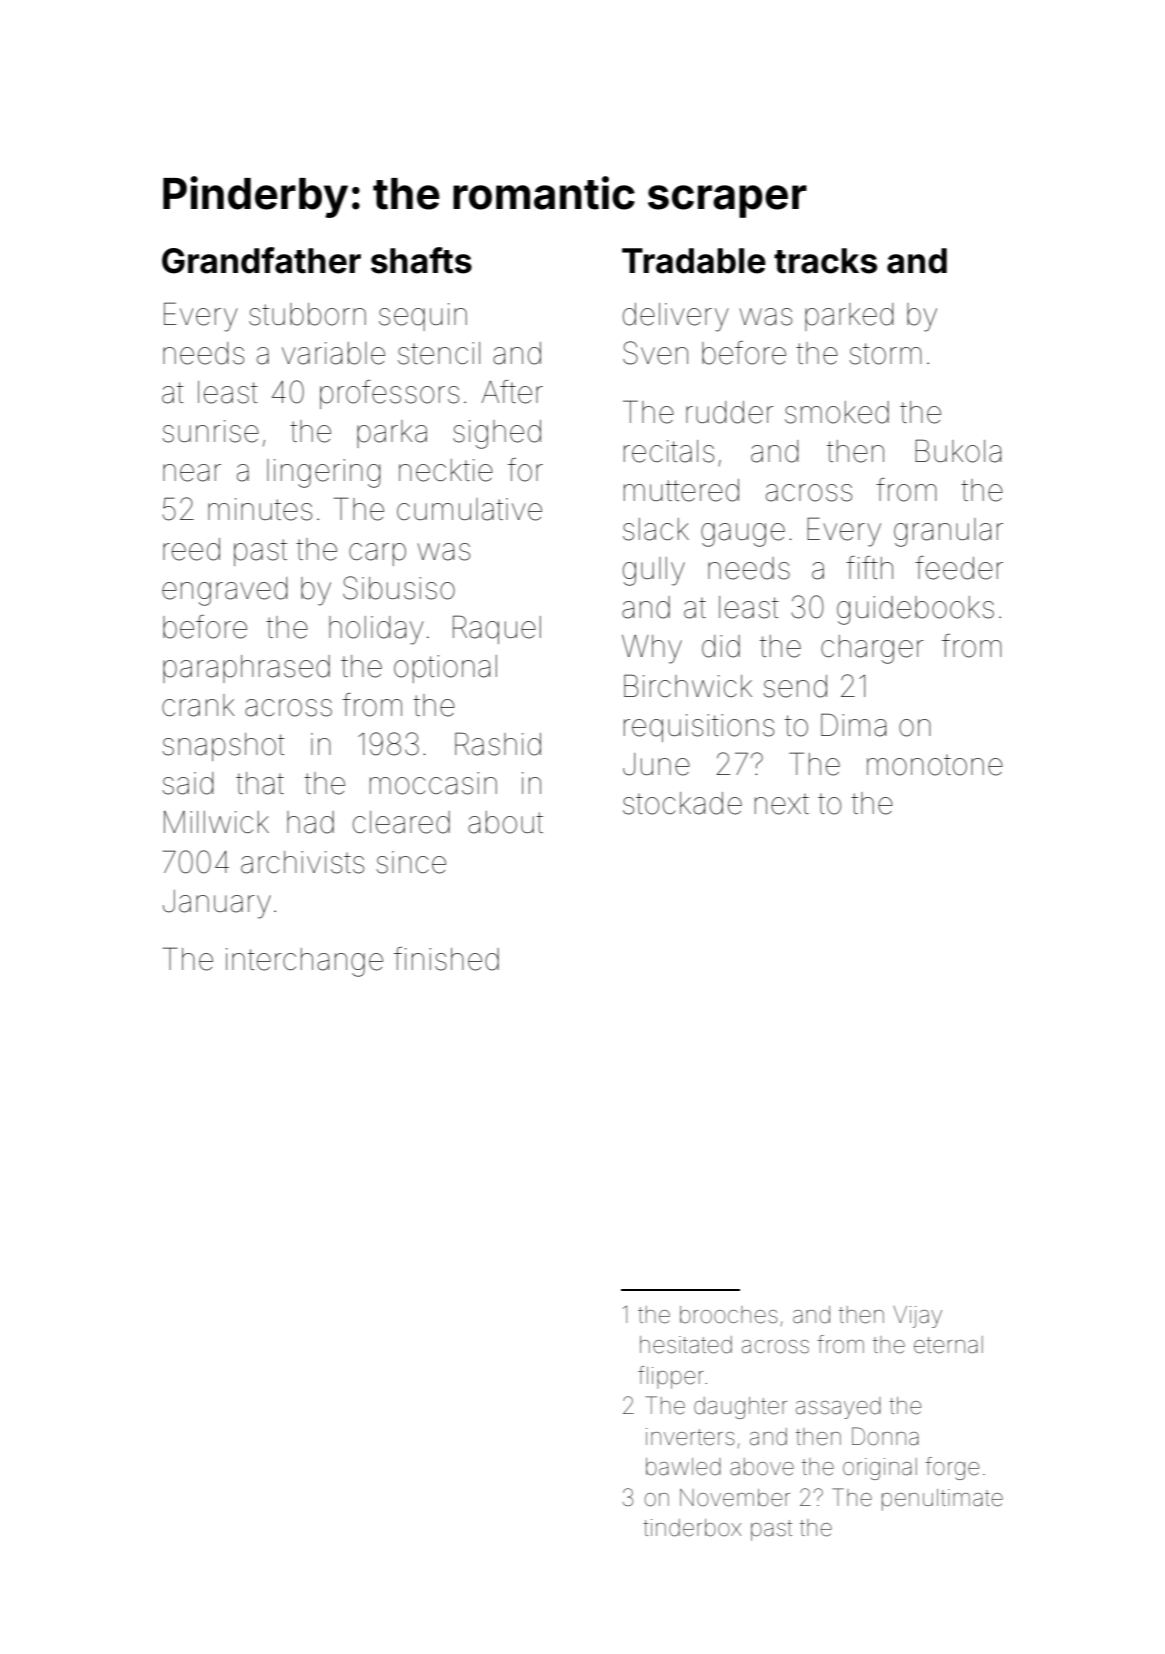 Image resolution: width=1165 pixels, height=1654 pixels. I want to click on cumulative, so click(469, 509).
